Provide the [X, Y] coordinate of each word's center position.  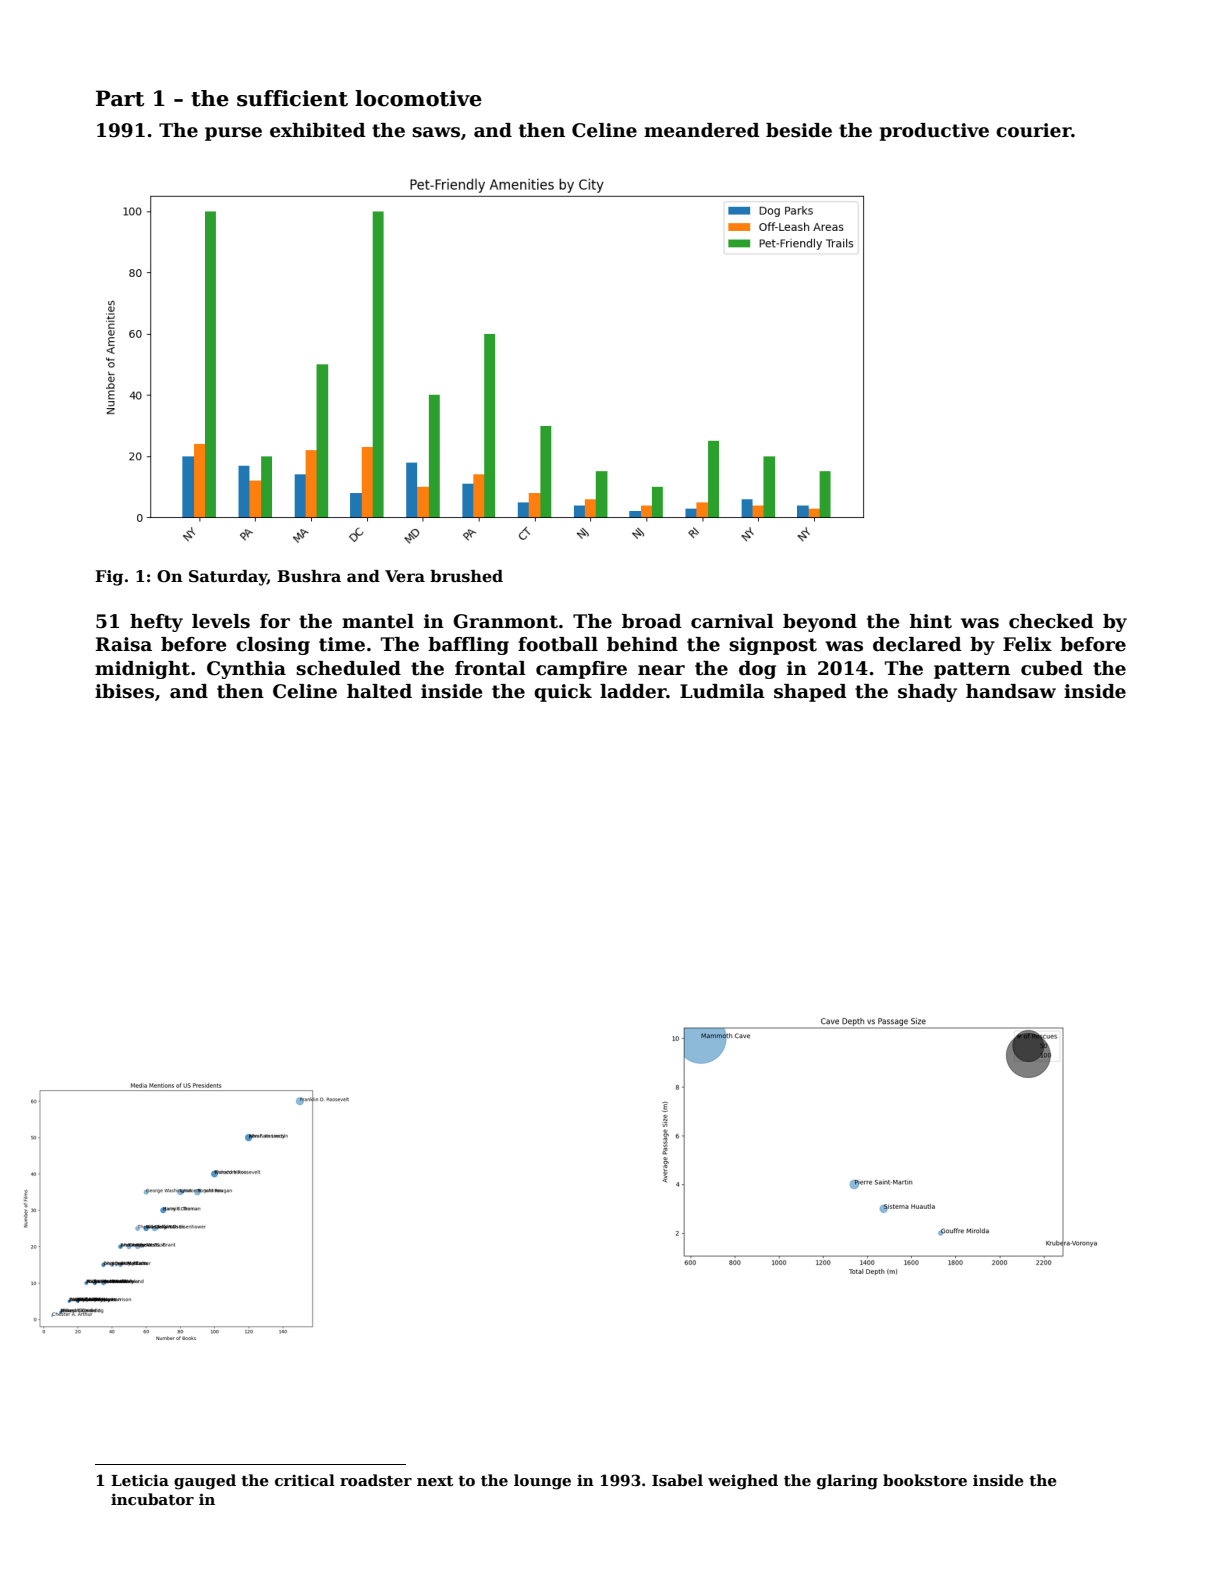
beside [799, 130]
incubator [152, 1499]
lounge [542, 1482]
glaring [847, 1482]
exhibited [318, 130]
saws [436, 132]
